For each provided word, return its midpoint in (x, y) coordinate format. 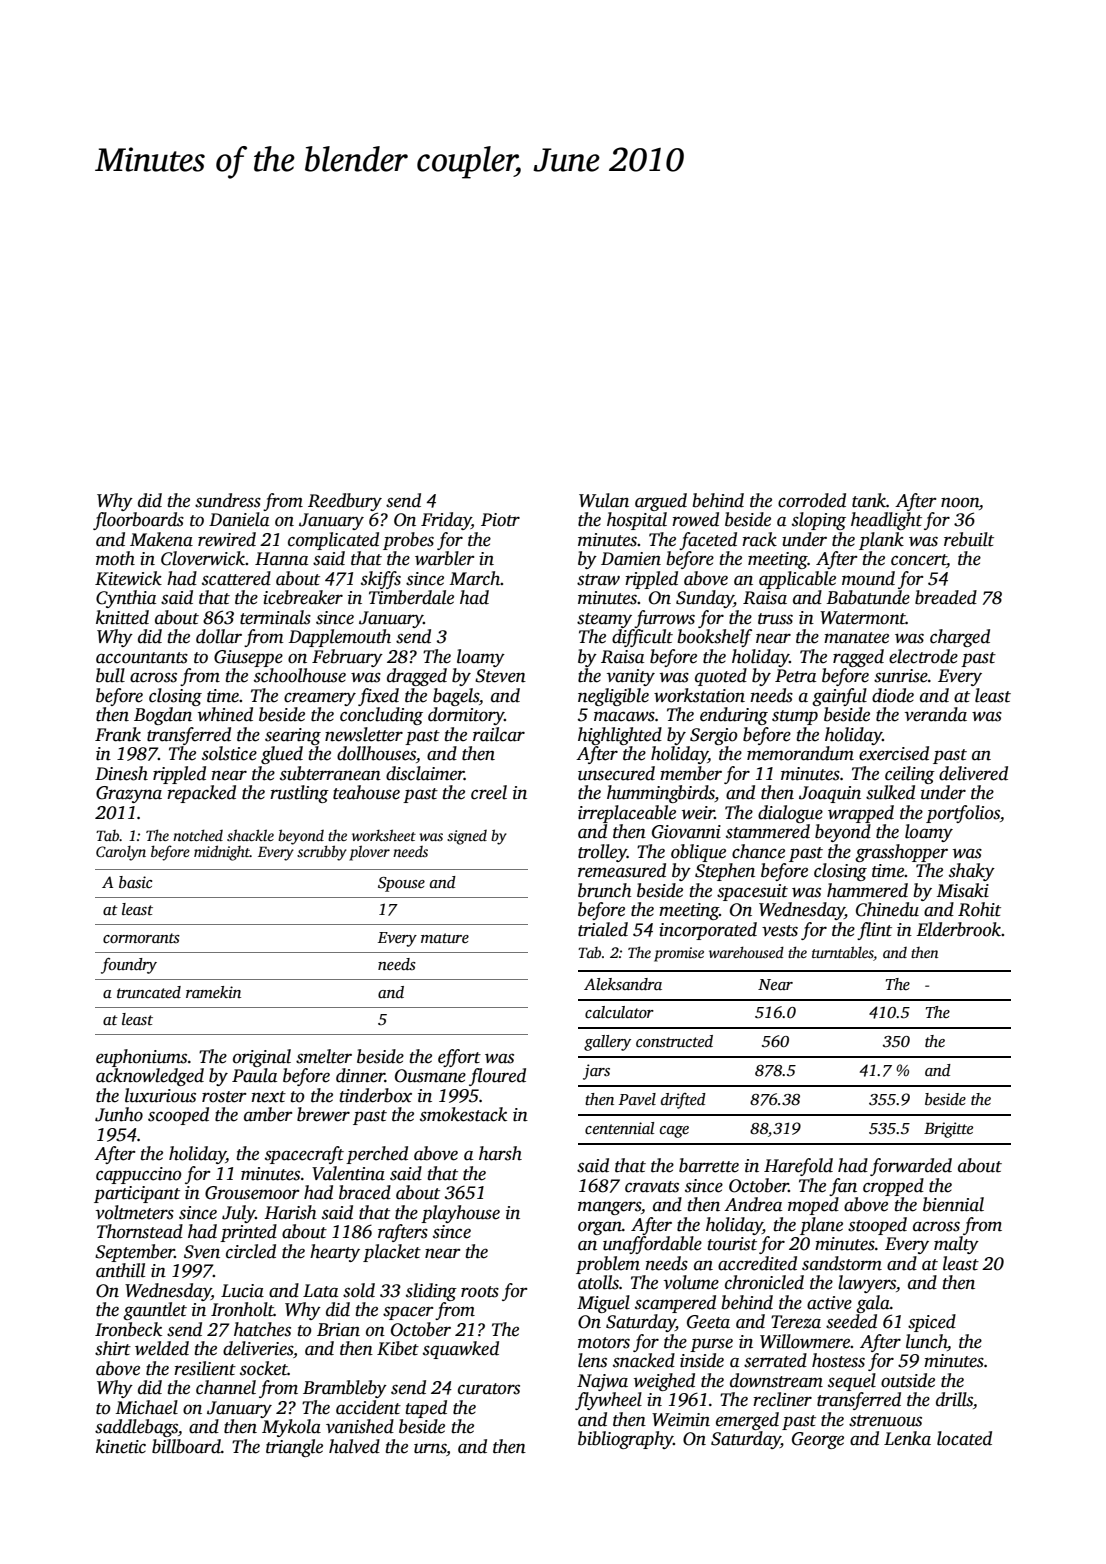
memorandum (800, 753)
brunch (605, 890)
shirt (113, 1348)
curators (489, 1389)
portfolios (963, 814)
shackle (250, 835)
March (475, 578)
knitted (122, 617)
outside (908, 1380)
